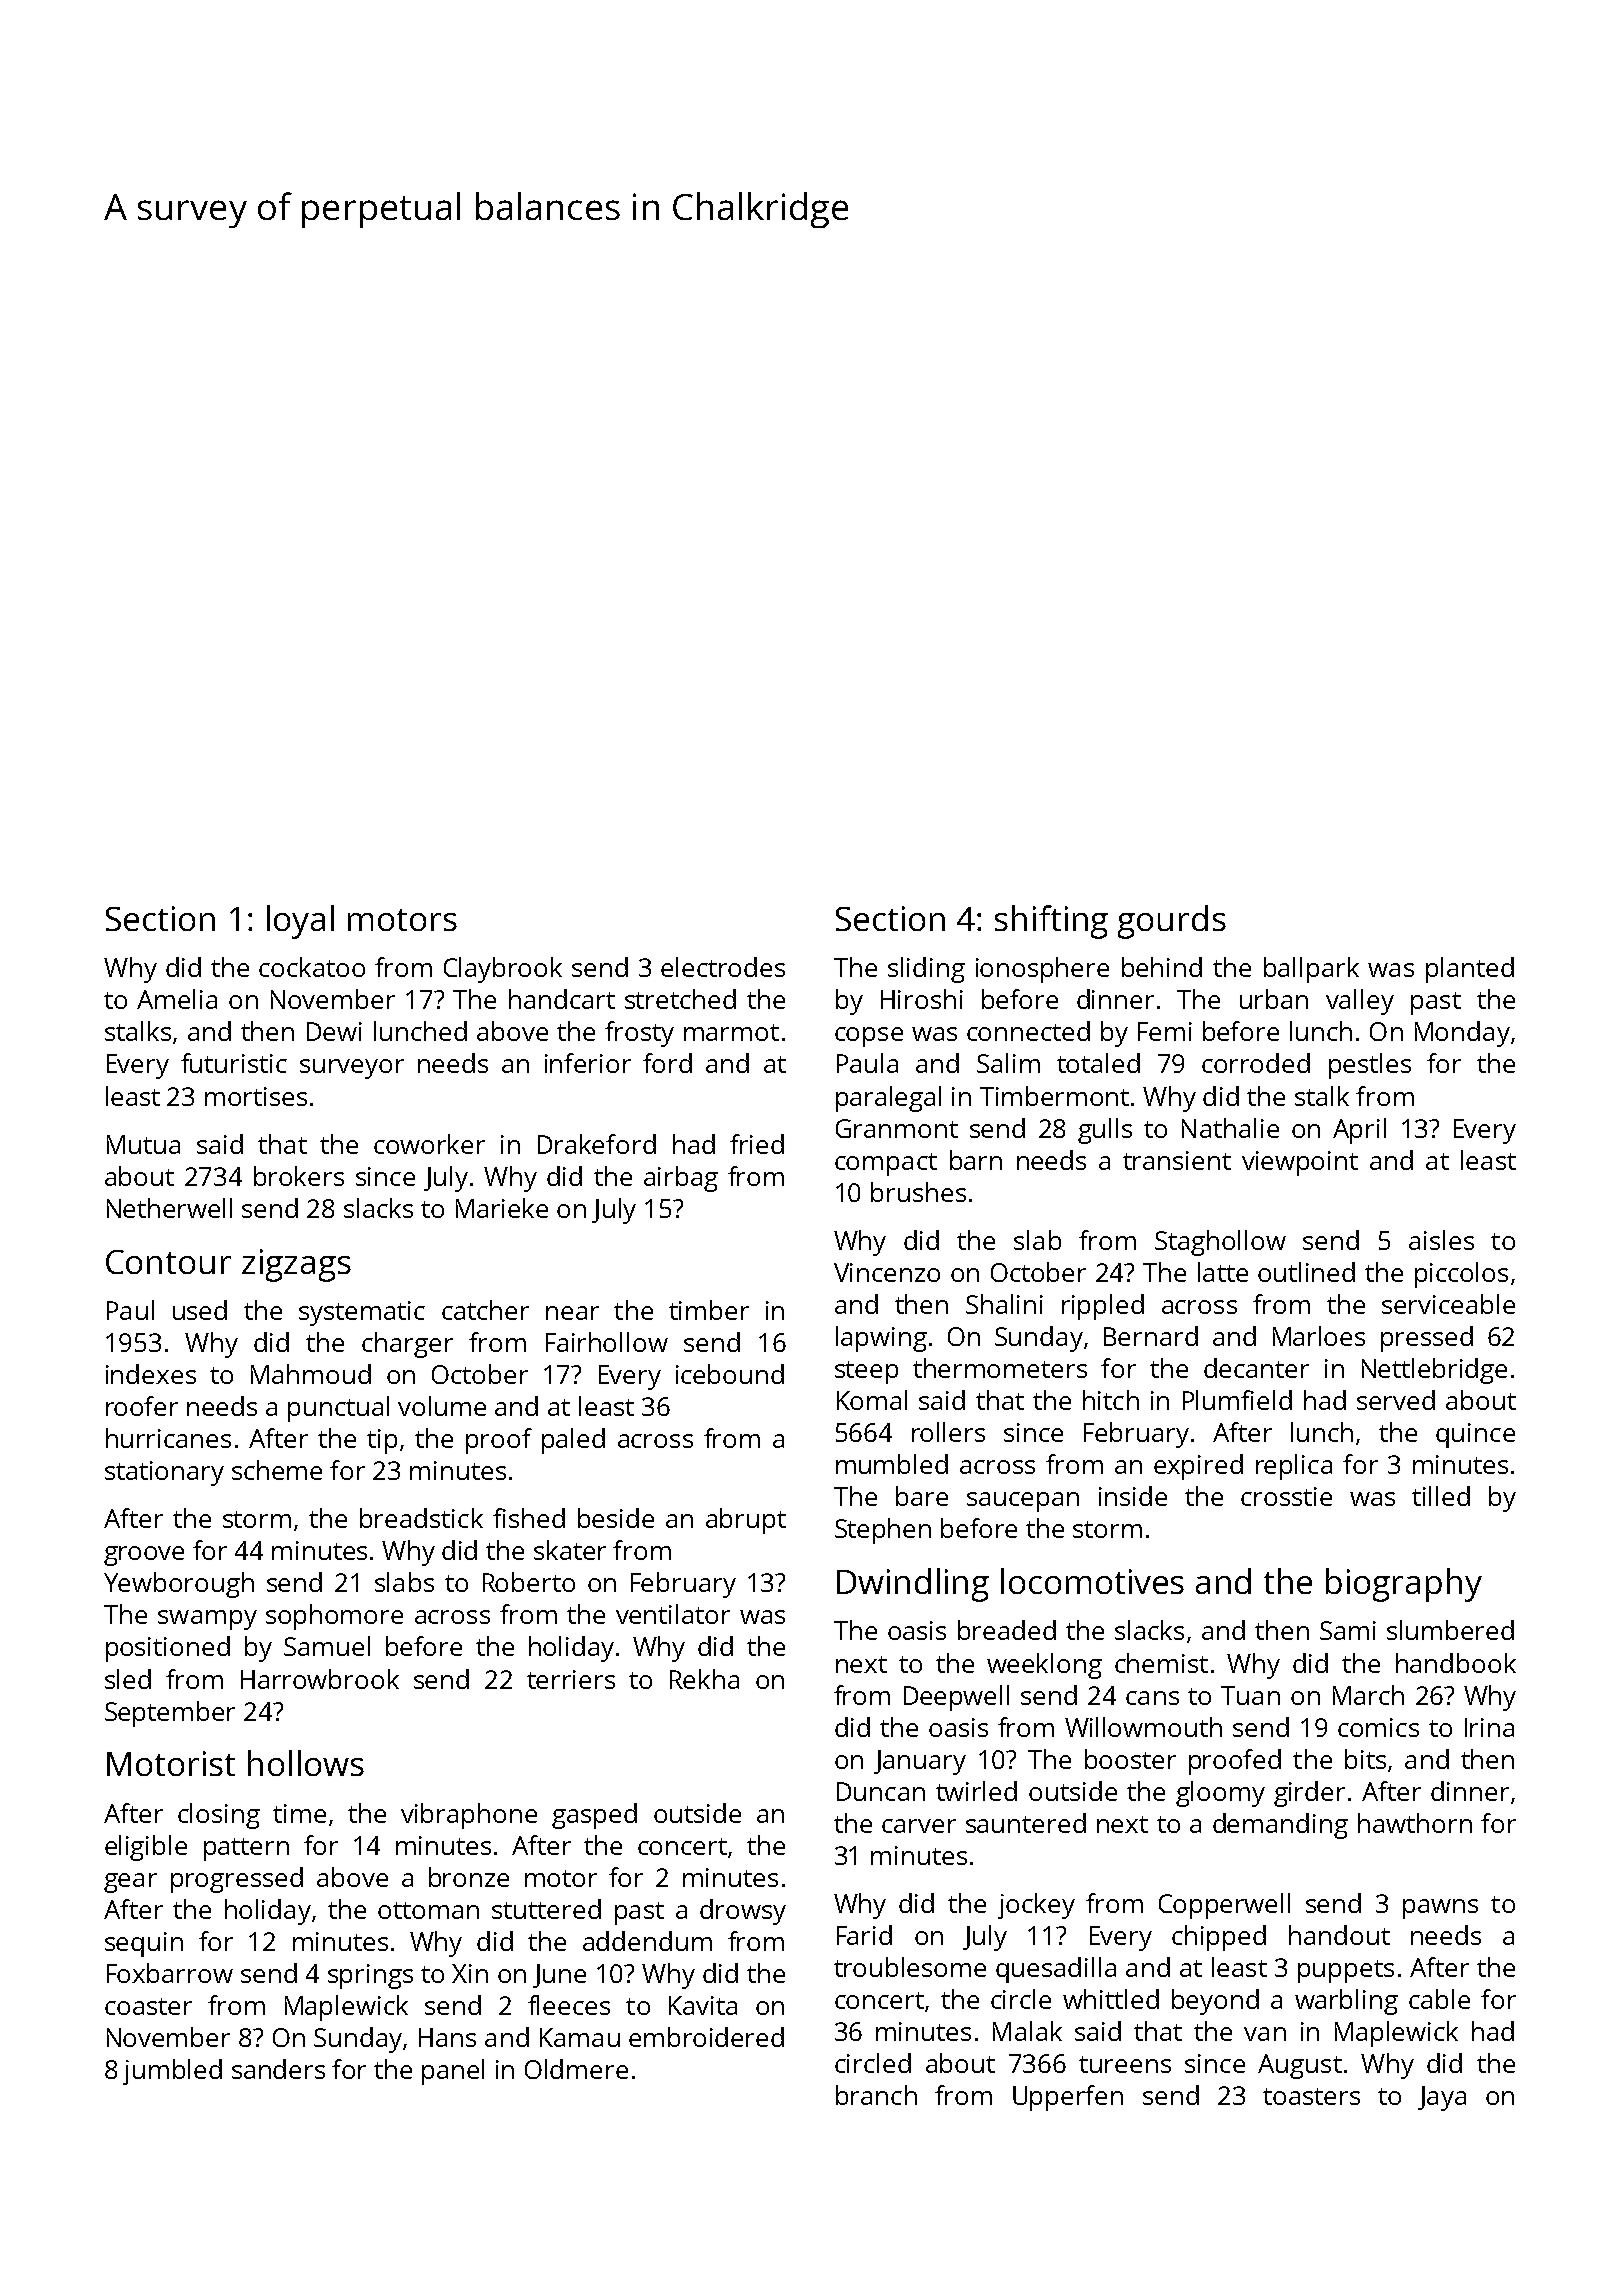 The image size is (1620, 2292). What do you see at coordinates (887, 1272) in the screenshot?
I see `Vincenzo` at bounding box center [887, 1272].
